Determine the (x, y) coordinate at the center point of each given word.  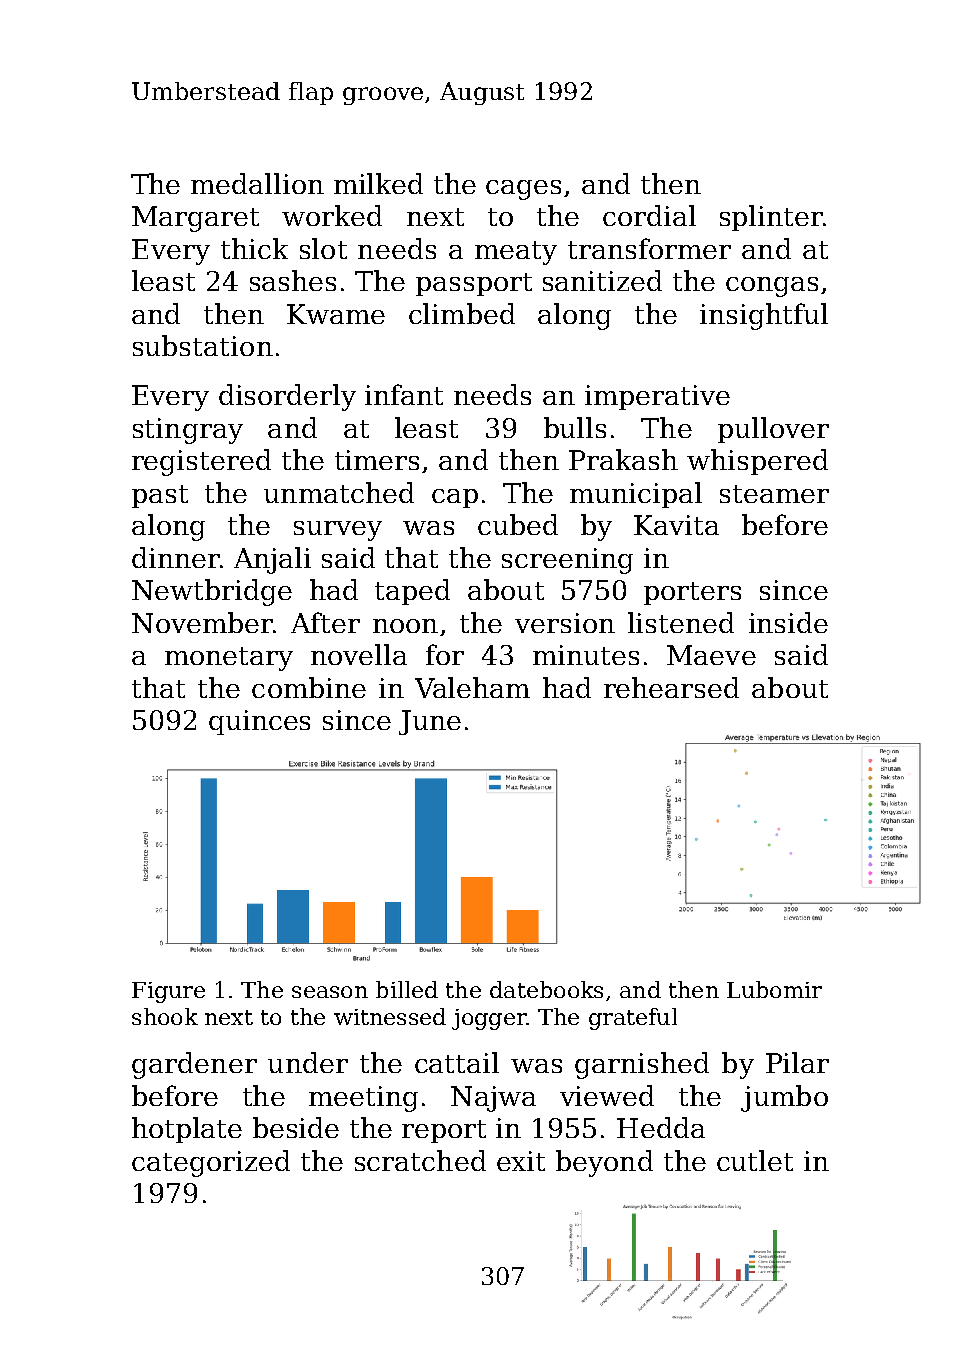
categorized (211, 1163)
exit (521, 1161)
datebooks (546, 989)
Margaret (195, 219)
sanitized (602, 280)
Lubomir (774, 989)
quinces (259, 722)
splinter (771, 218)
